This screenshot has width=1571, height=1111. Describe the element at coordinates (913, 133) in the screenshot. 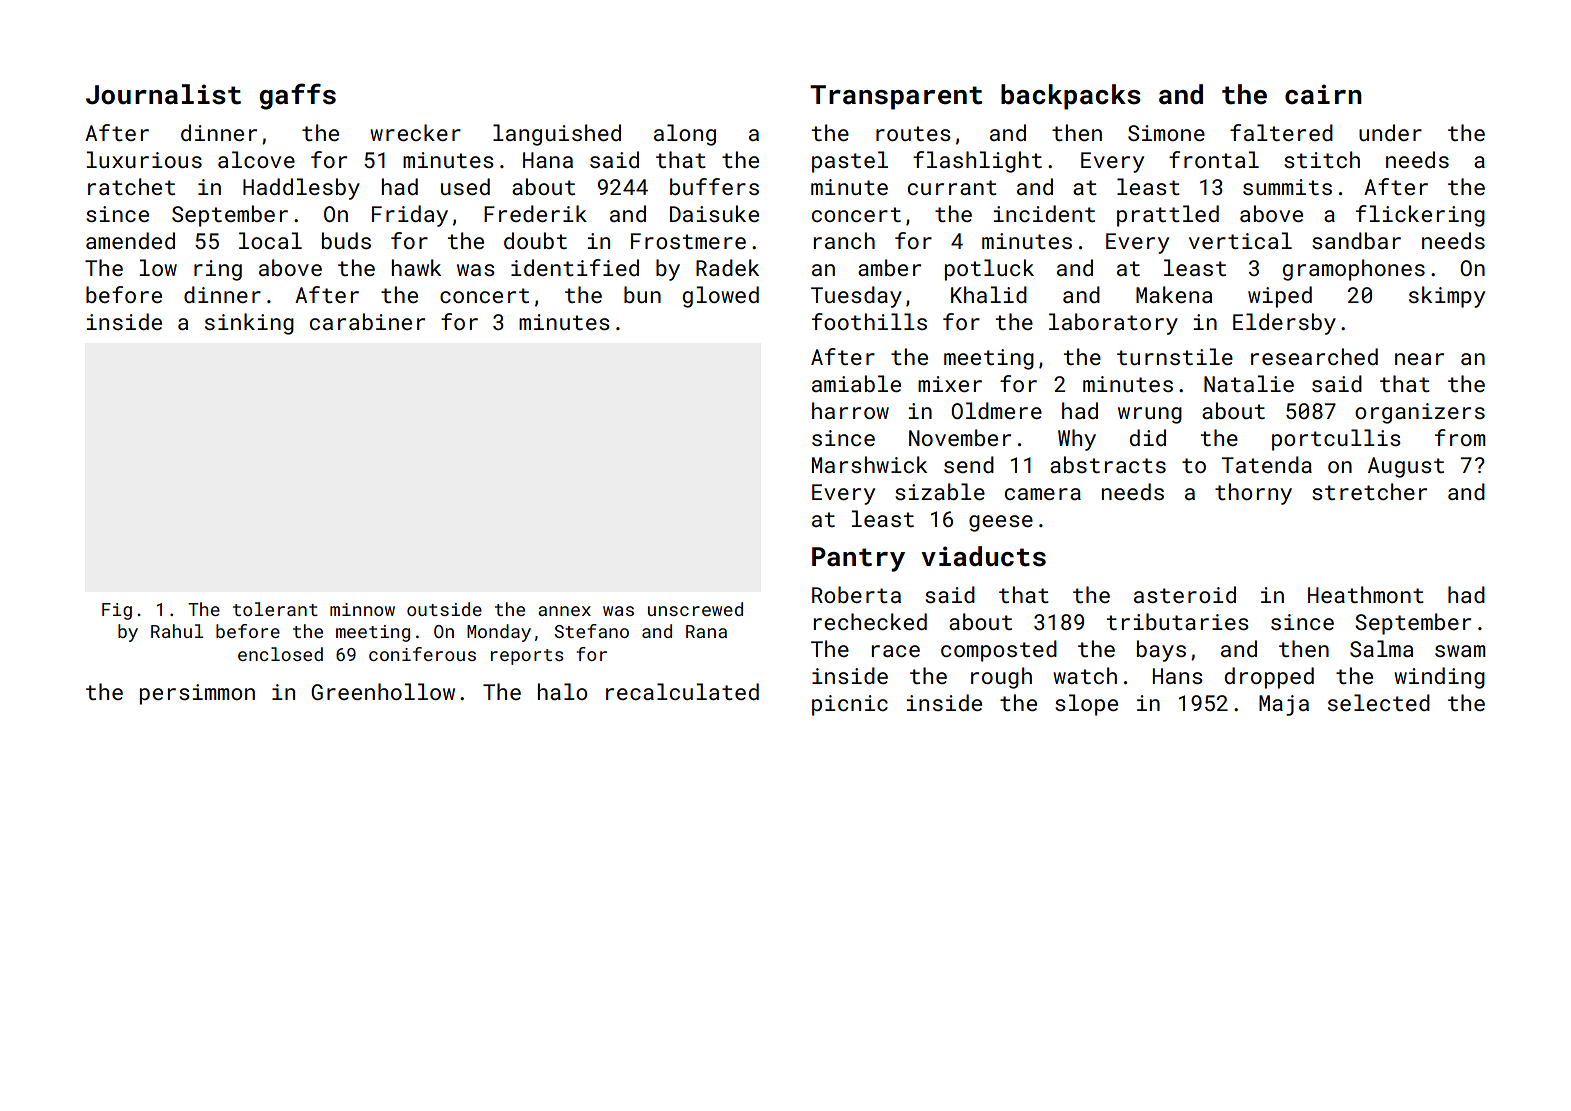

I see `routes` at that location.
